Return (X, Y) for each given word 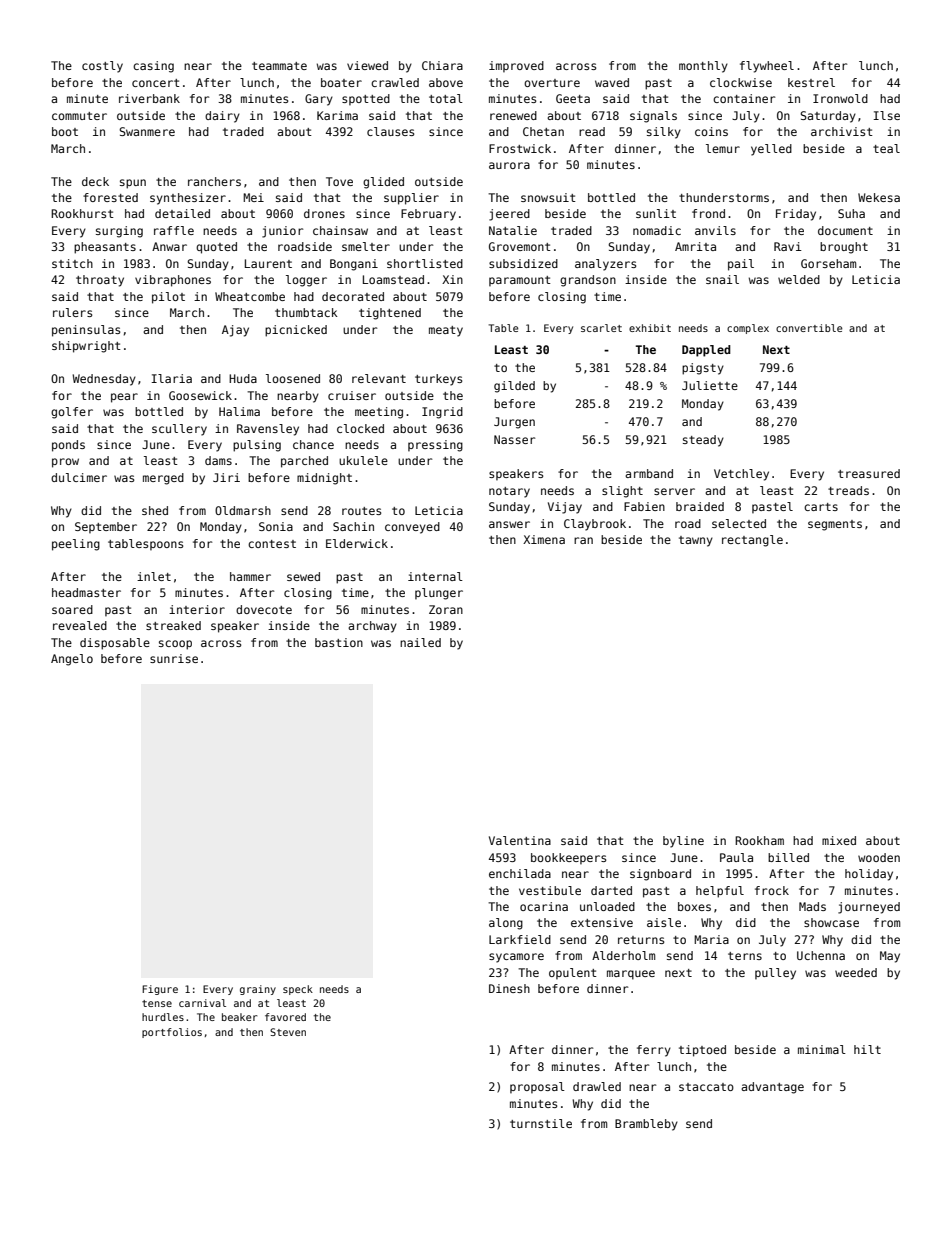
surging (119, 232)
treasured (869, 473)
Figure (160, 990)
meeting (379, 413)
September (106, 527)
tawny (696, 541)
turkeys (438, 380)
